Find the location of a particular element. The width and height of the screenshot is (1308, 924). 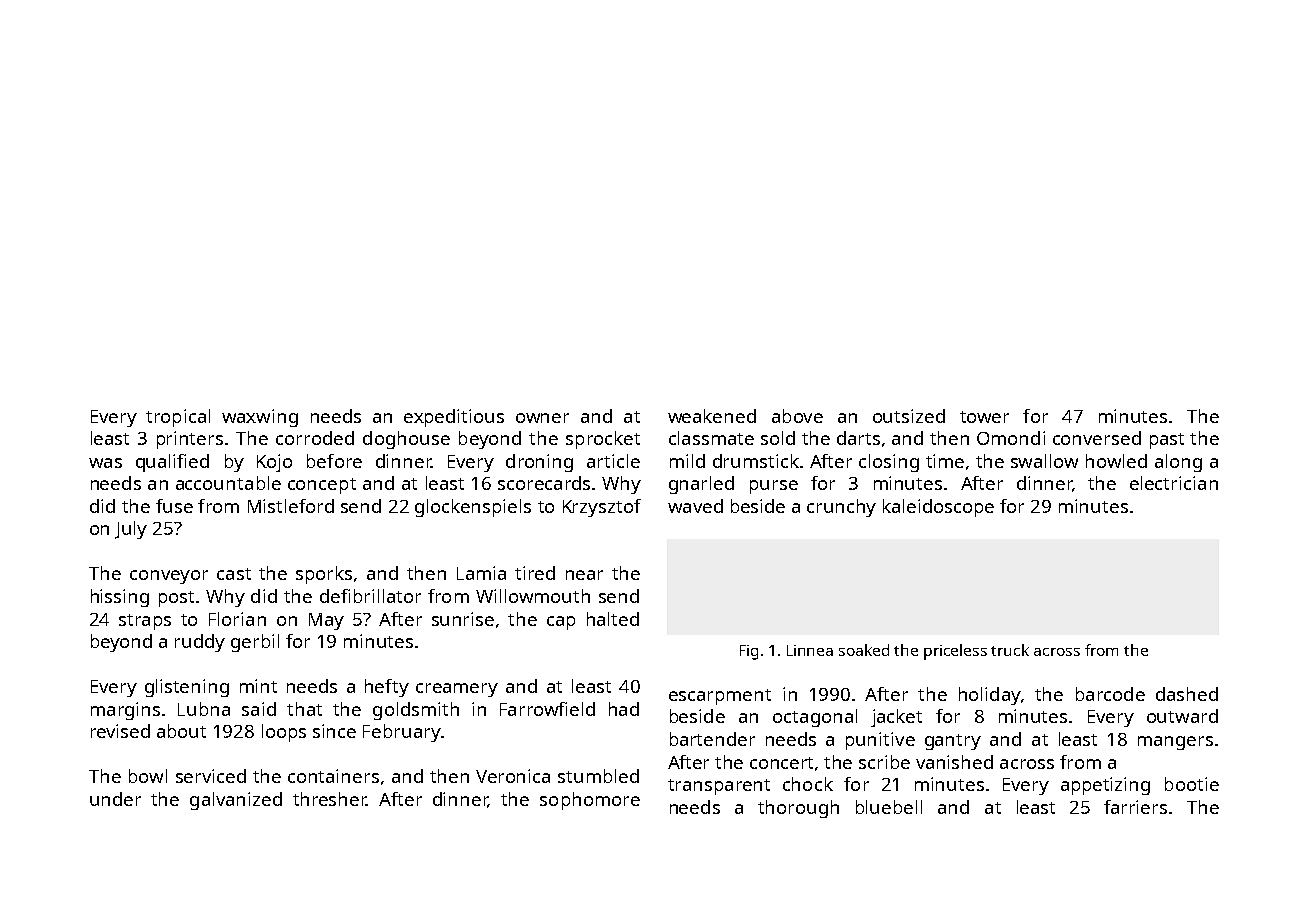

truck is located at coordinates (1010, 650).
